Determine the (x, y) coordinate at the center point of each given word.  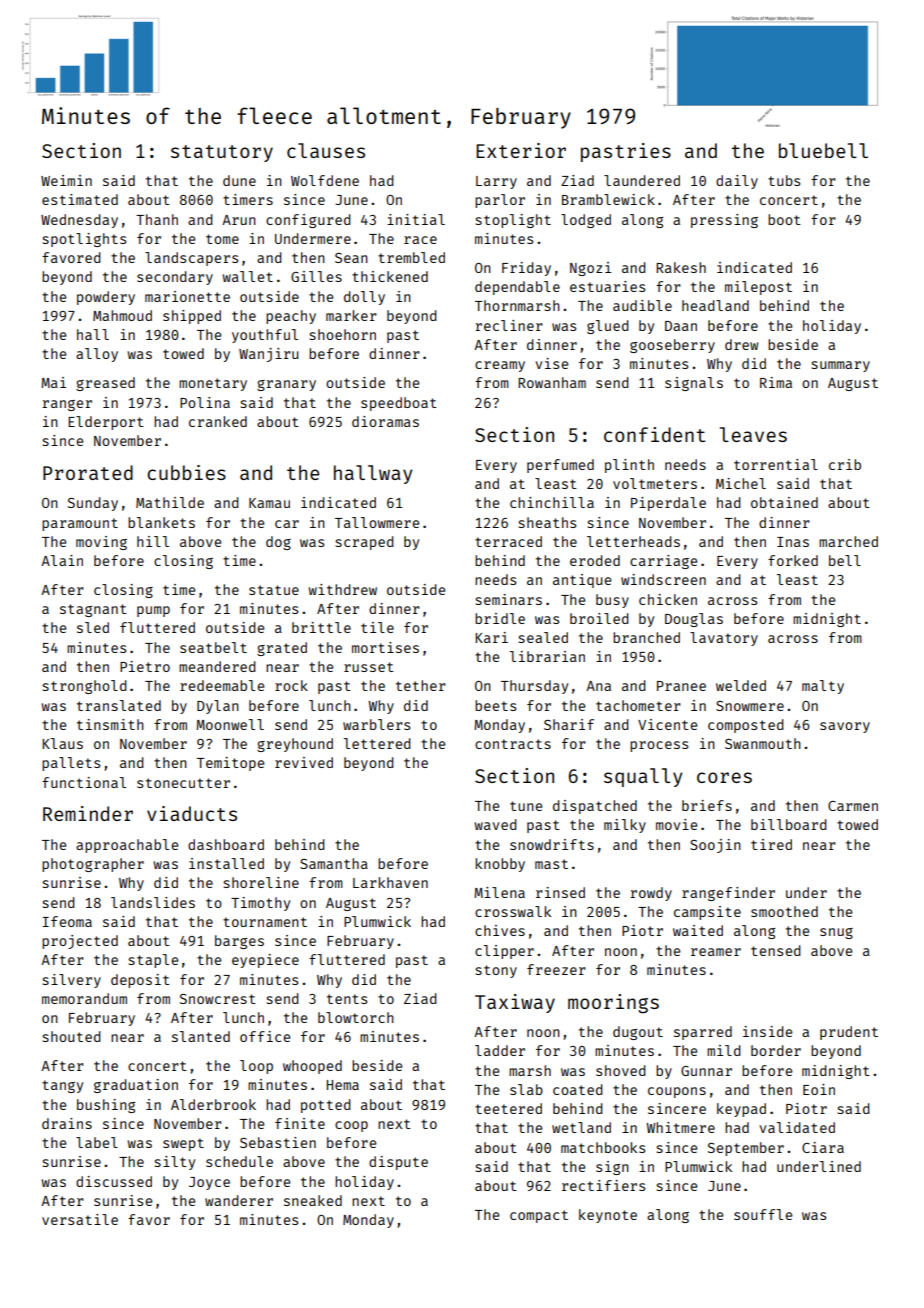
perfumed (560, 466)
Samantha (334, 863)
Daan (681, 326)
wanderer (239, 1200)
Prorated (88, 472)
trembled (411, 257)
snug (836, 933)
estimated (80, 199)
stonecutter (183, 783)
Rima (776, 382)
